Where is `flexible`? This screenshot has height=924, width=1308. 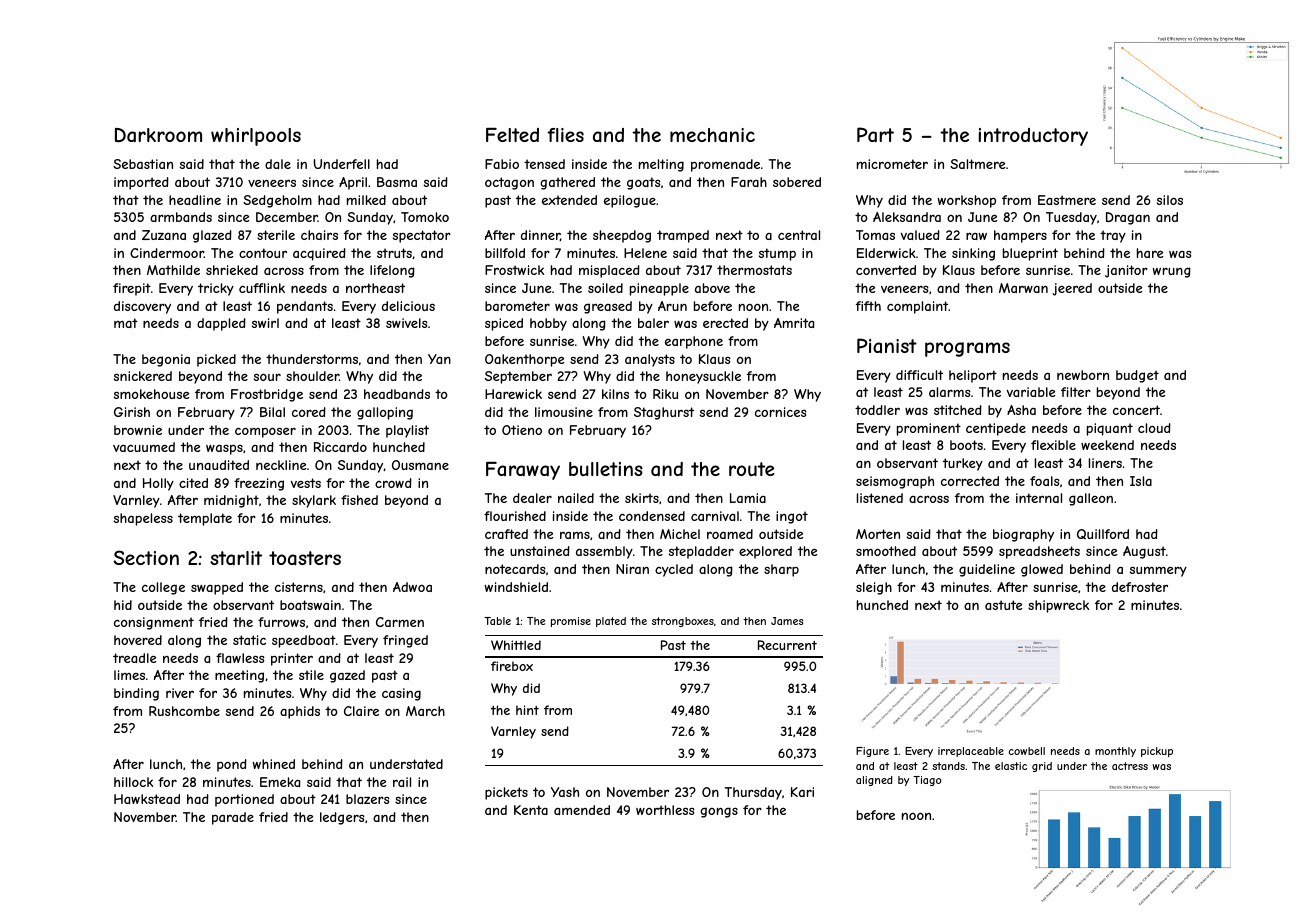
flexible is located at coordinates (1053, 445).
